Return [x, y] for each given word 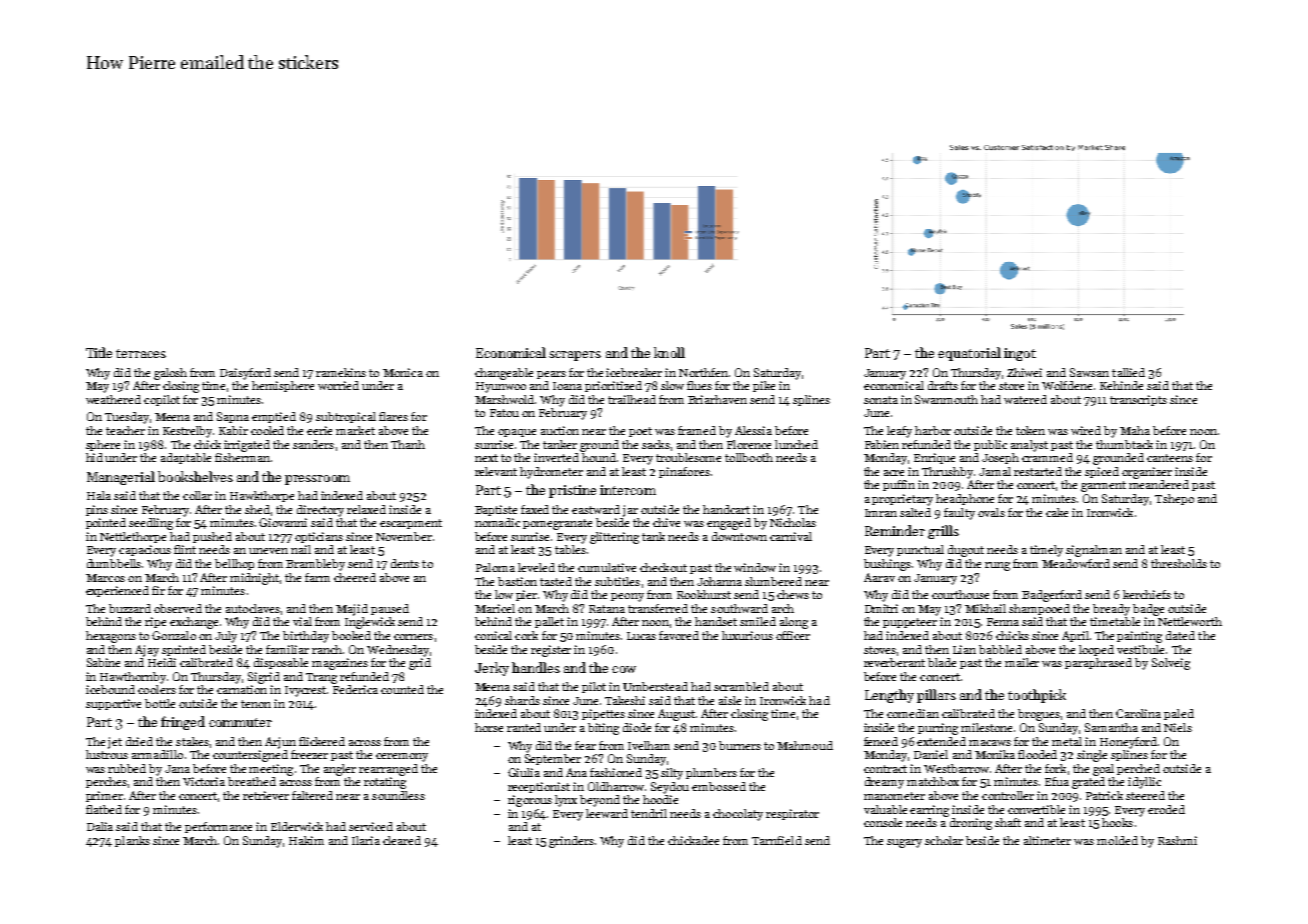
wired [1086, 430]
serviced [371, 826]
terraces [141, 353]
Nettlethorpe [133, 537]
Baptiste [496, 510]
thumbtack [1124, 444]
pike [764, 386]
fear [585, 745]
